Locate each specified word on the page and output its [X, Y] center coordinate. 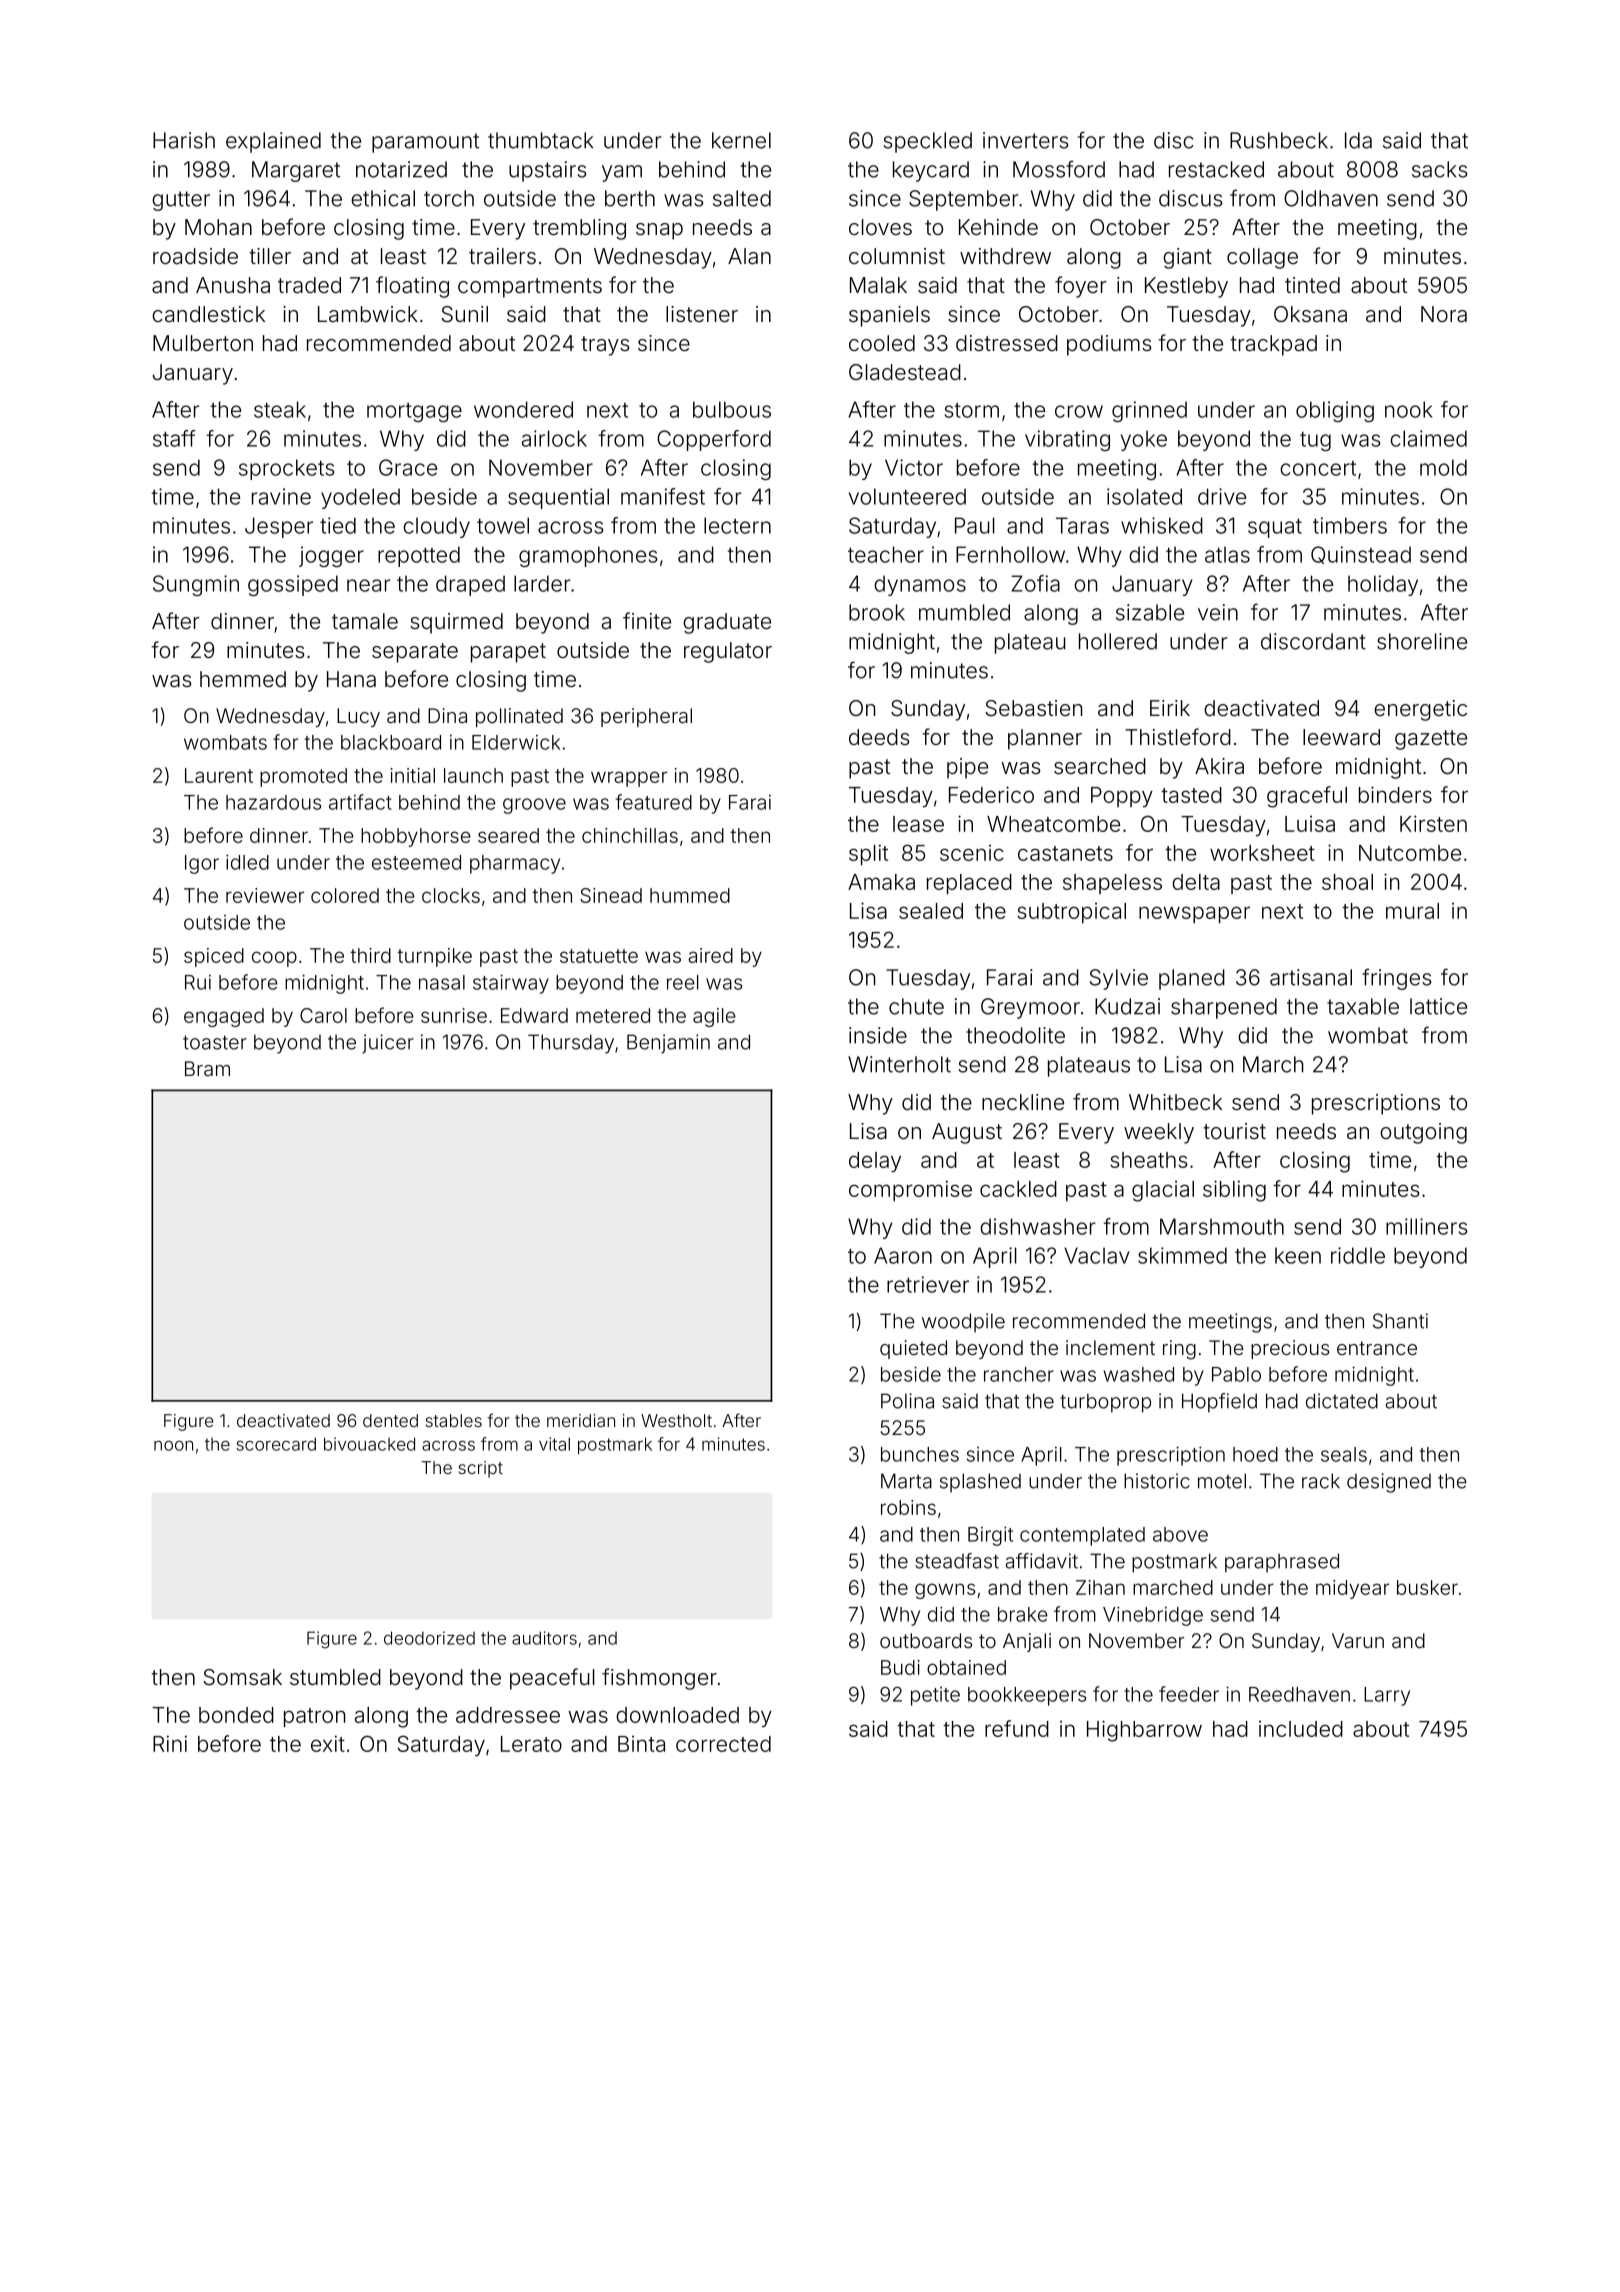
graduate [727, 623]
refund [1017, 1728]
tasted [1191, 795]
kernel [741, 140]
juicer [388, 1044]
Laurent [219, 775]
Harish [184, 140]
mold [1443, 467]
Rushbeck [1279, 140]
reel [683, 982]
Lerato [531, 1744]
